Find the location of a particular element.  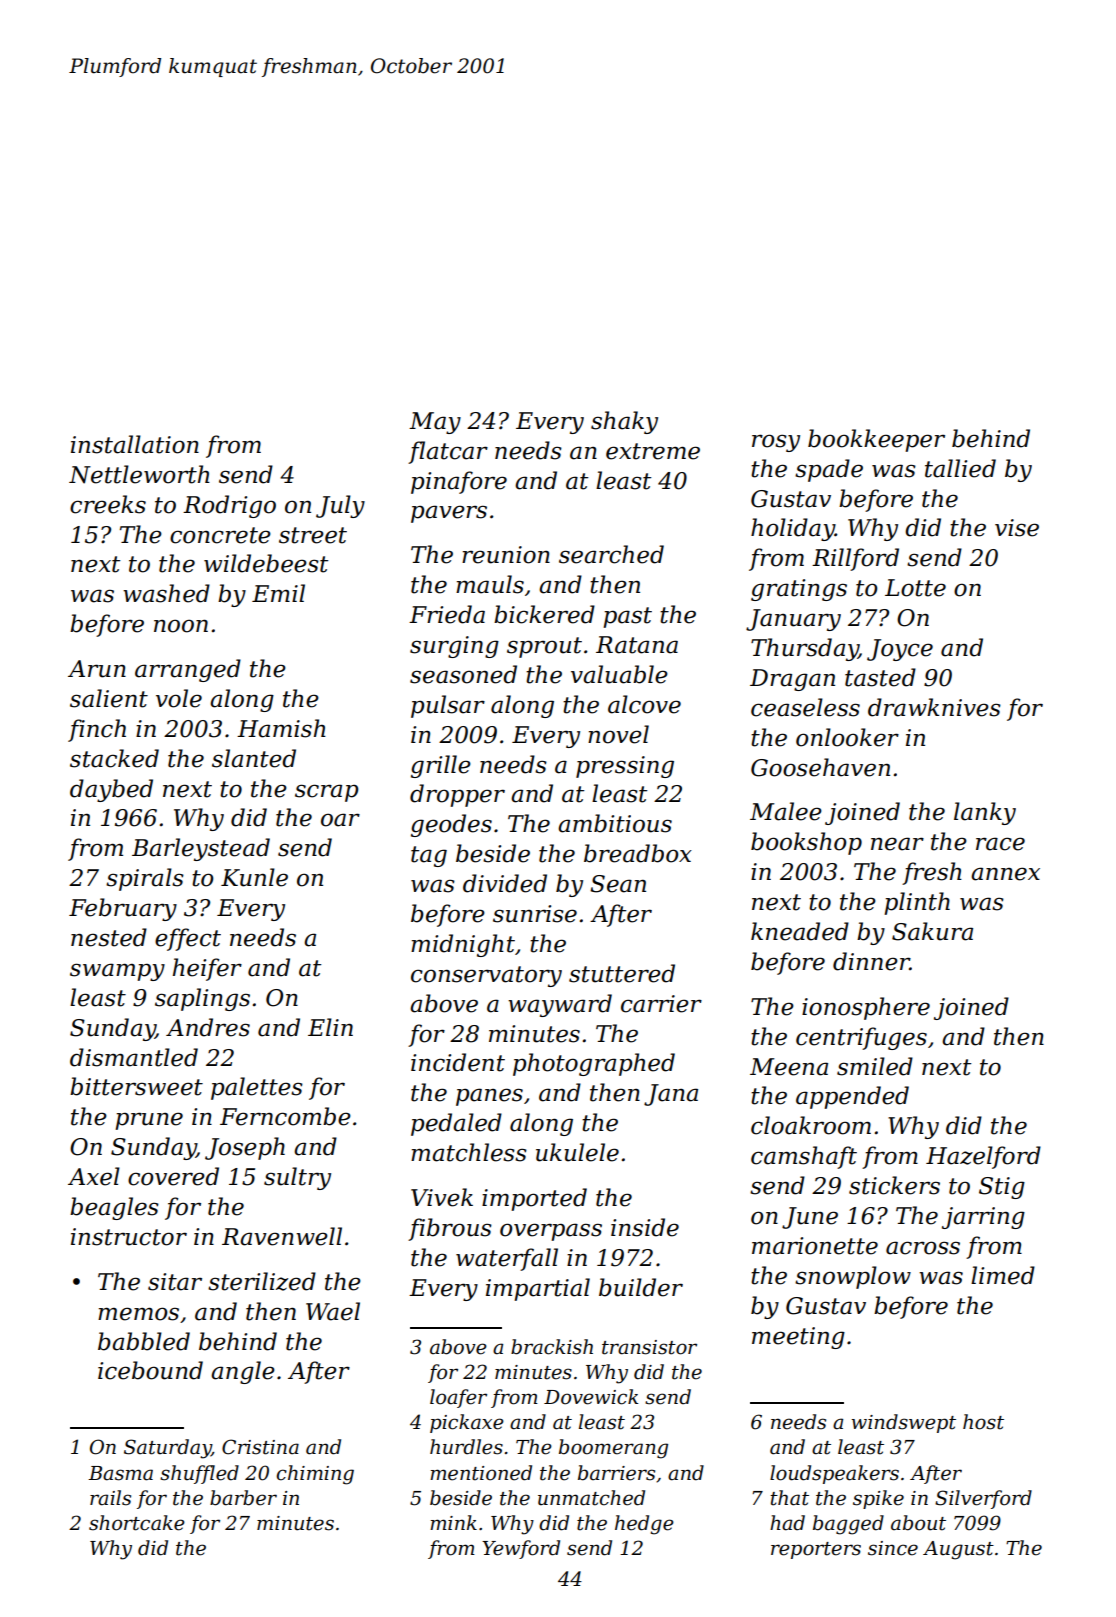

Sakura is located at coordinates (932, 931).
